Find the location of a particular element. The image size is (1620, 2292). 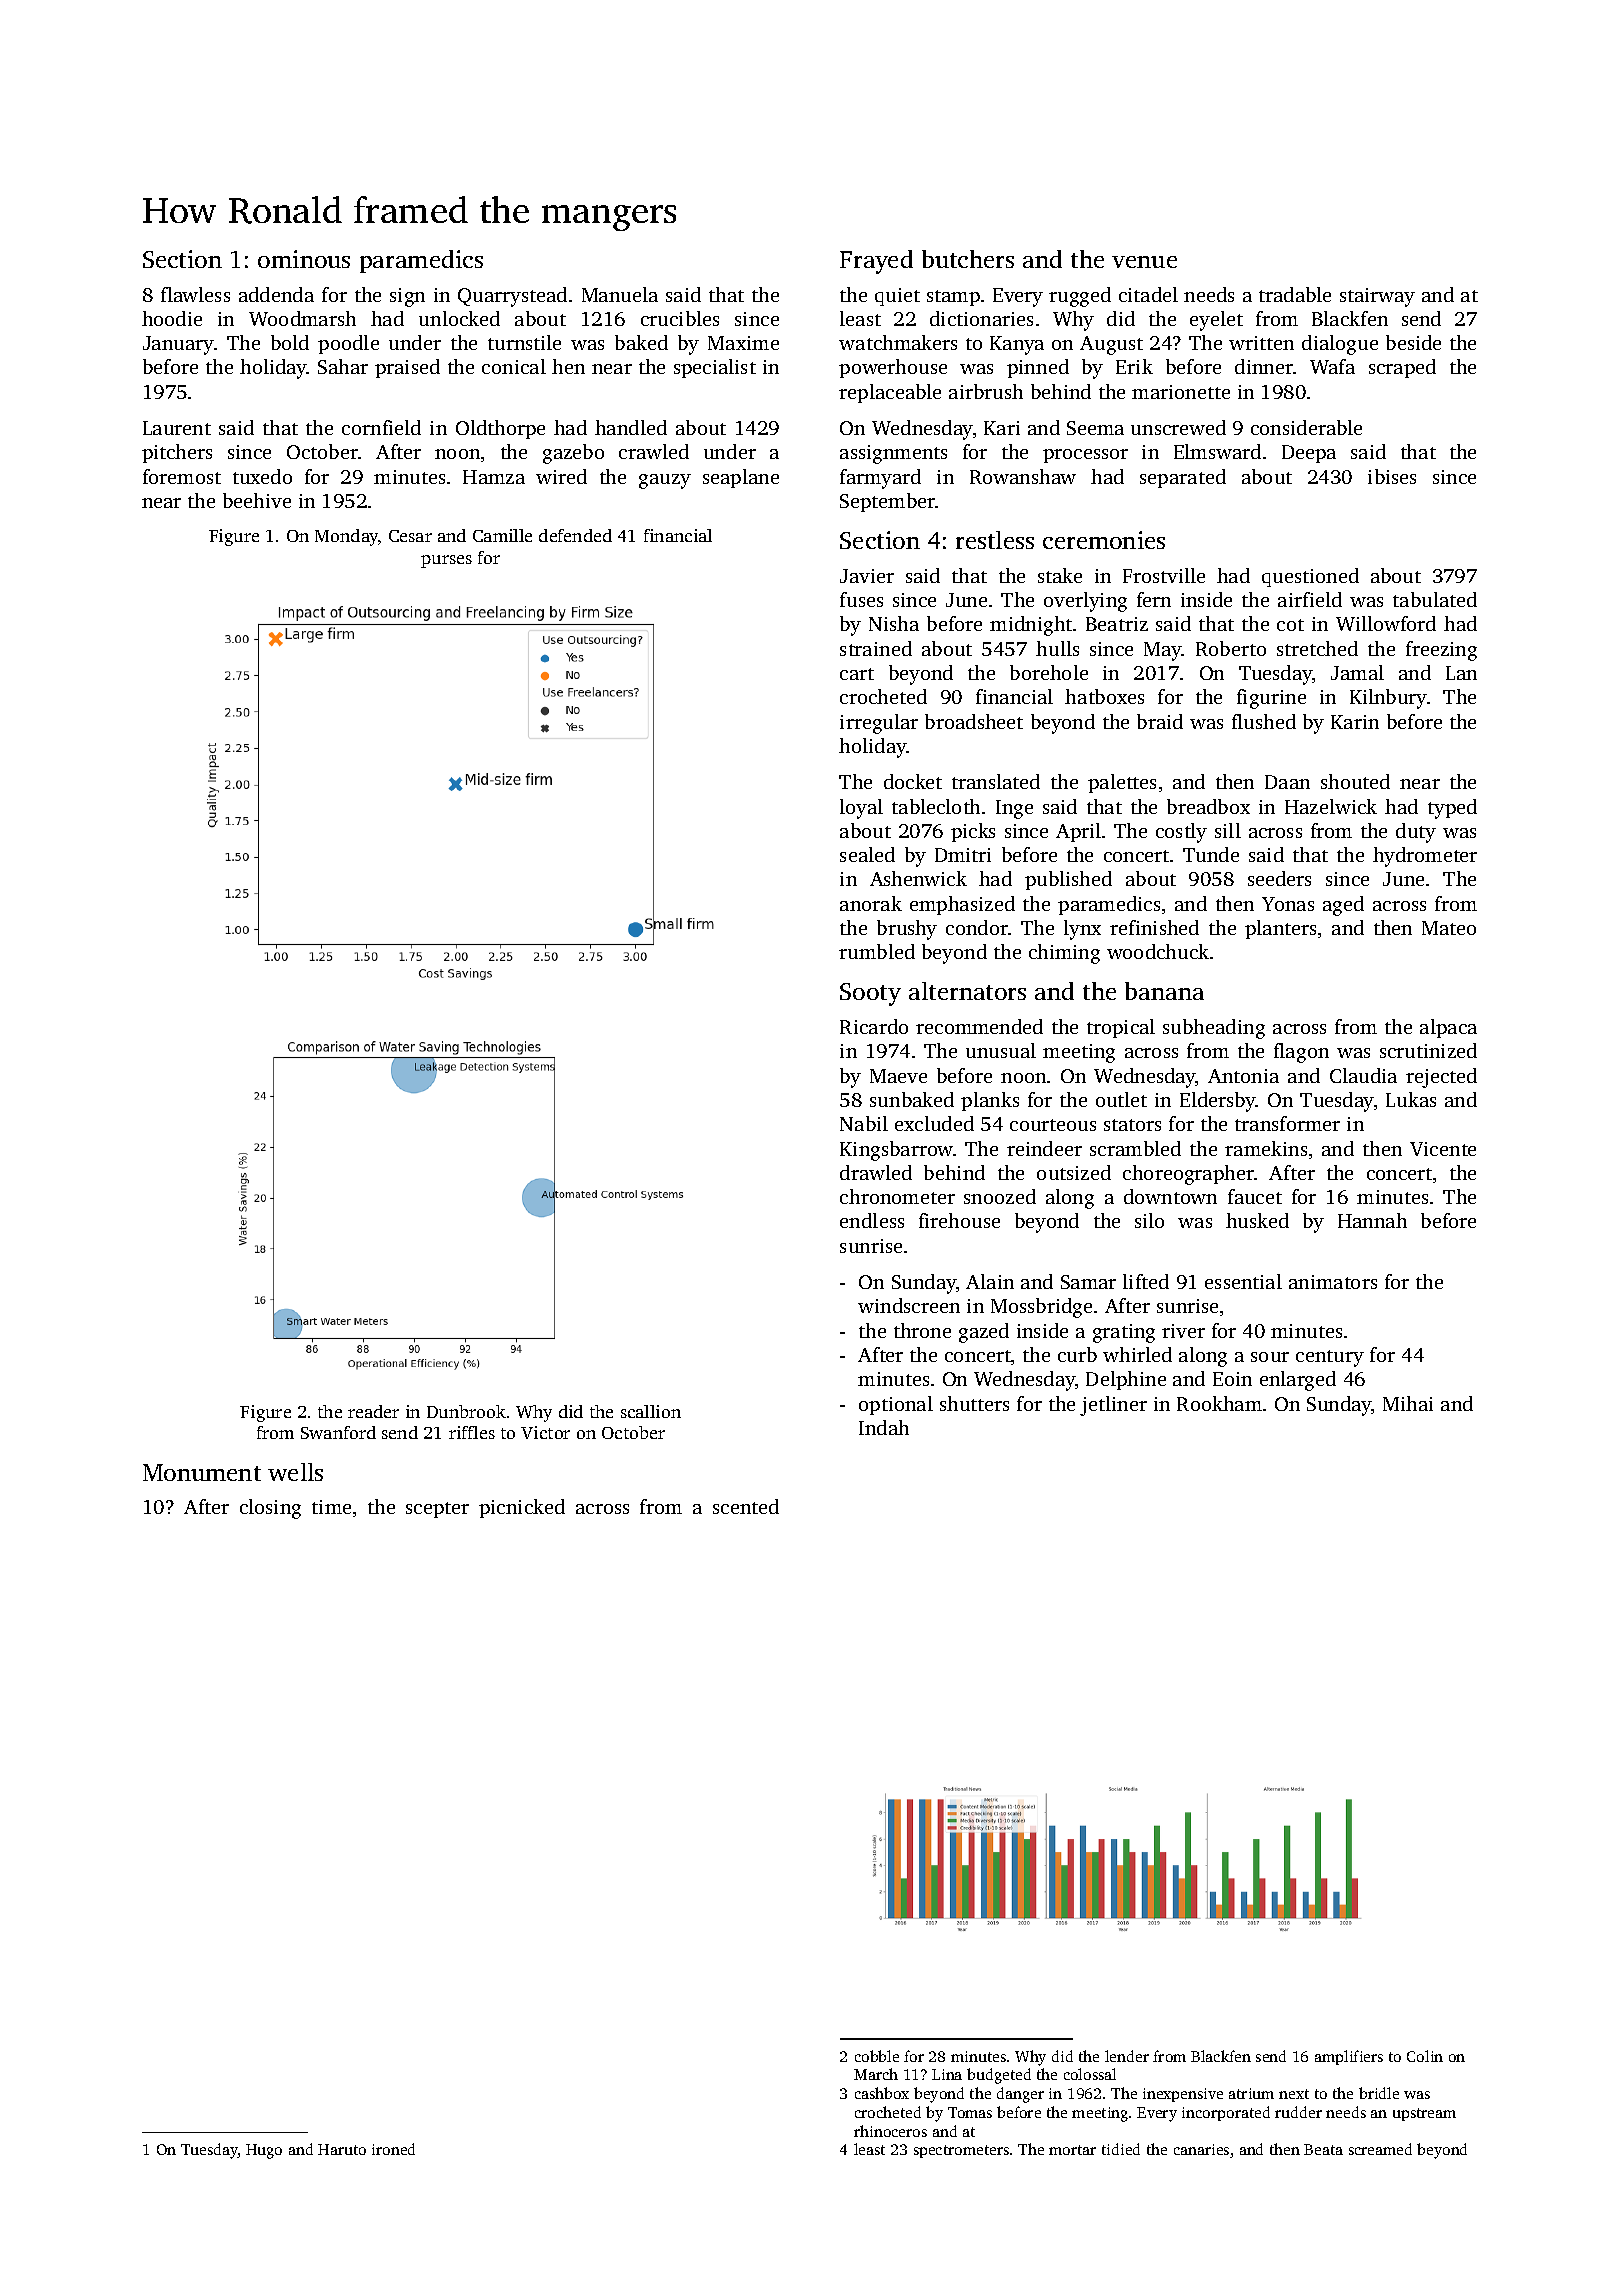

closing is located at coordinates (270, 1509).
